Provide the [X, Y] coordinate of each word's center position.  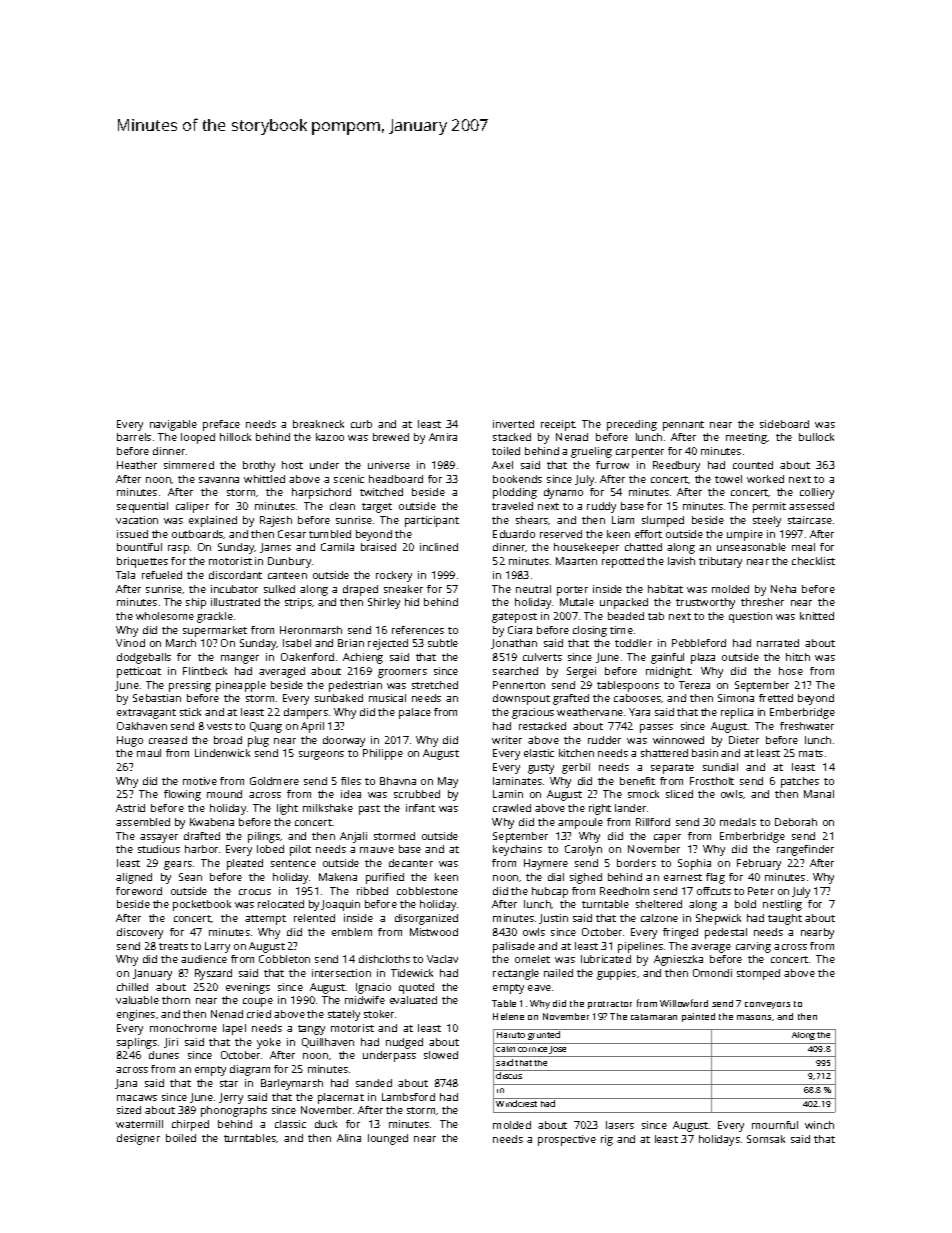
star [229, 1083]
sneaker [403, 589]
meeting [746, 438]
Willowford [684, 1003]
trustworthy [705, 603]
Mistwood [434, 932]
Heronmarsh [311, 630]
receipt [558, 425]
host [292, 465]
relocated [281, 904]
